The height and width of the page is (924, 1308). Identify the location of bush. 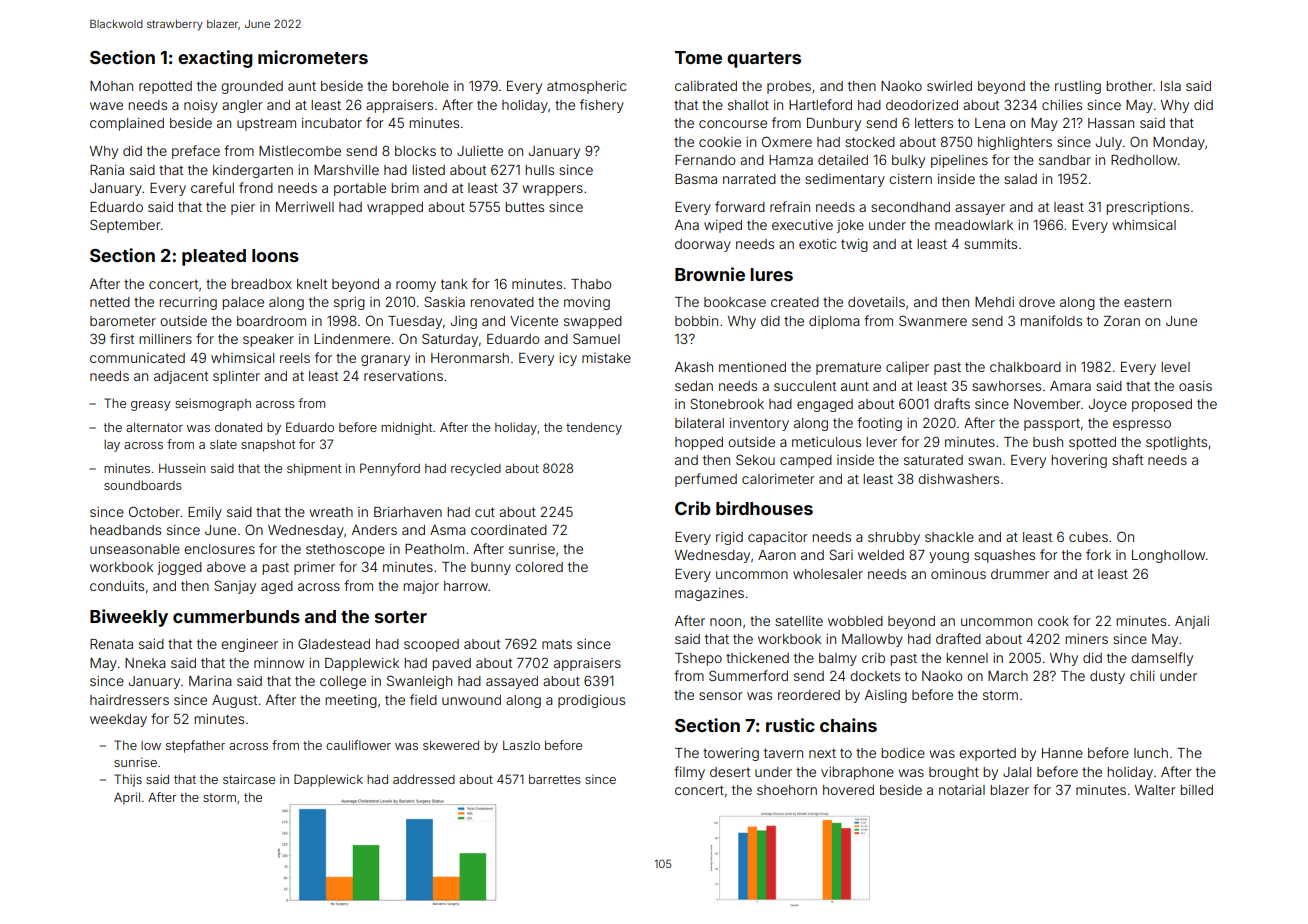
(1048, 442).
